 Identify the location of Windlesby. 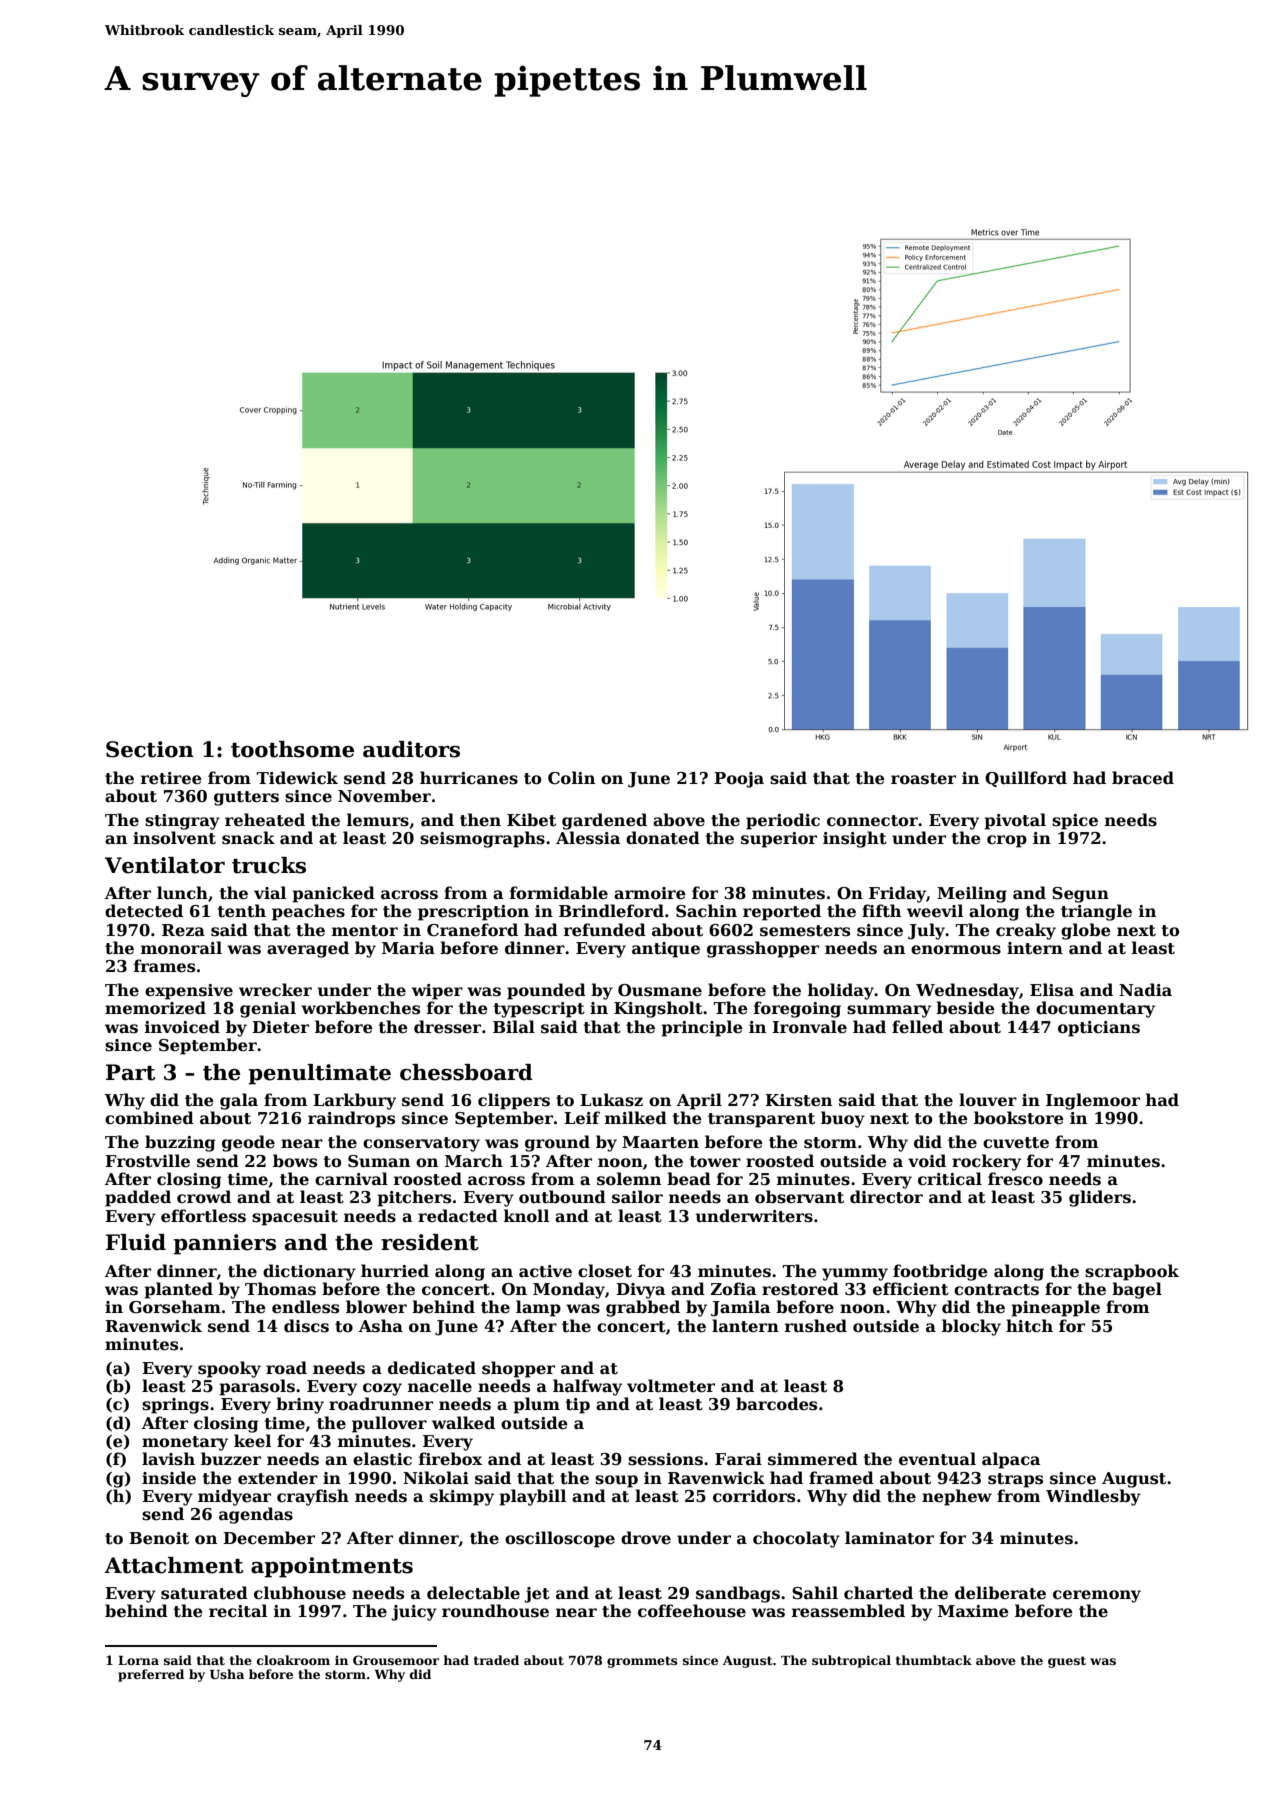
(1093, 1497).
